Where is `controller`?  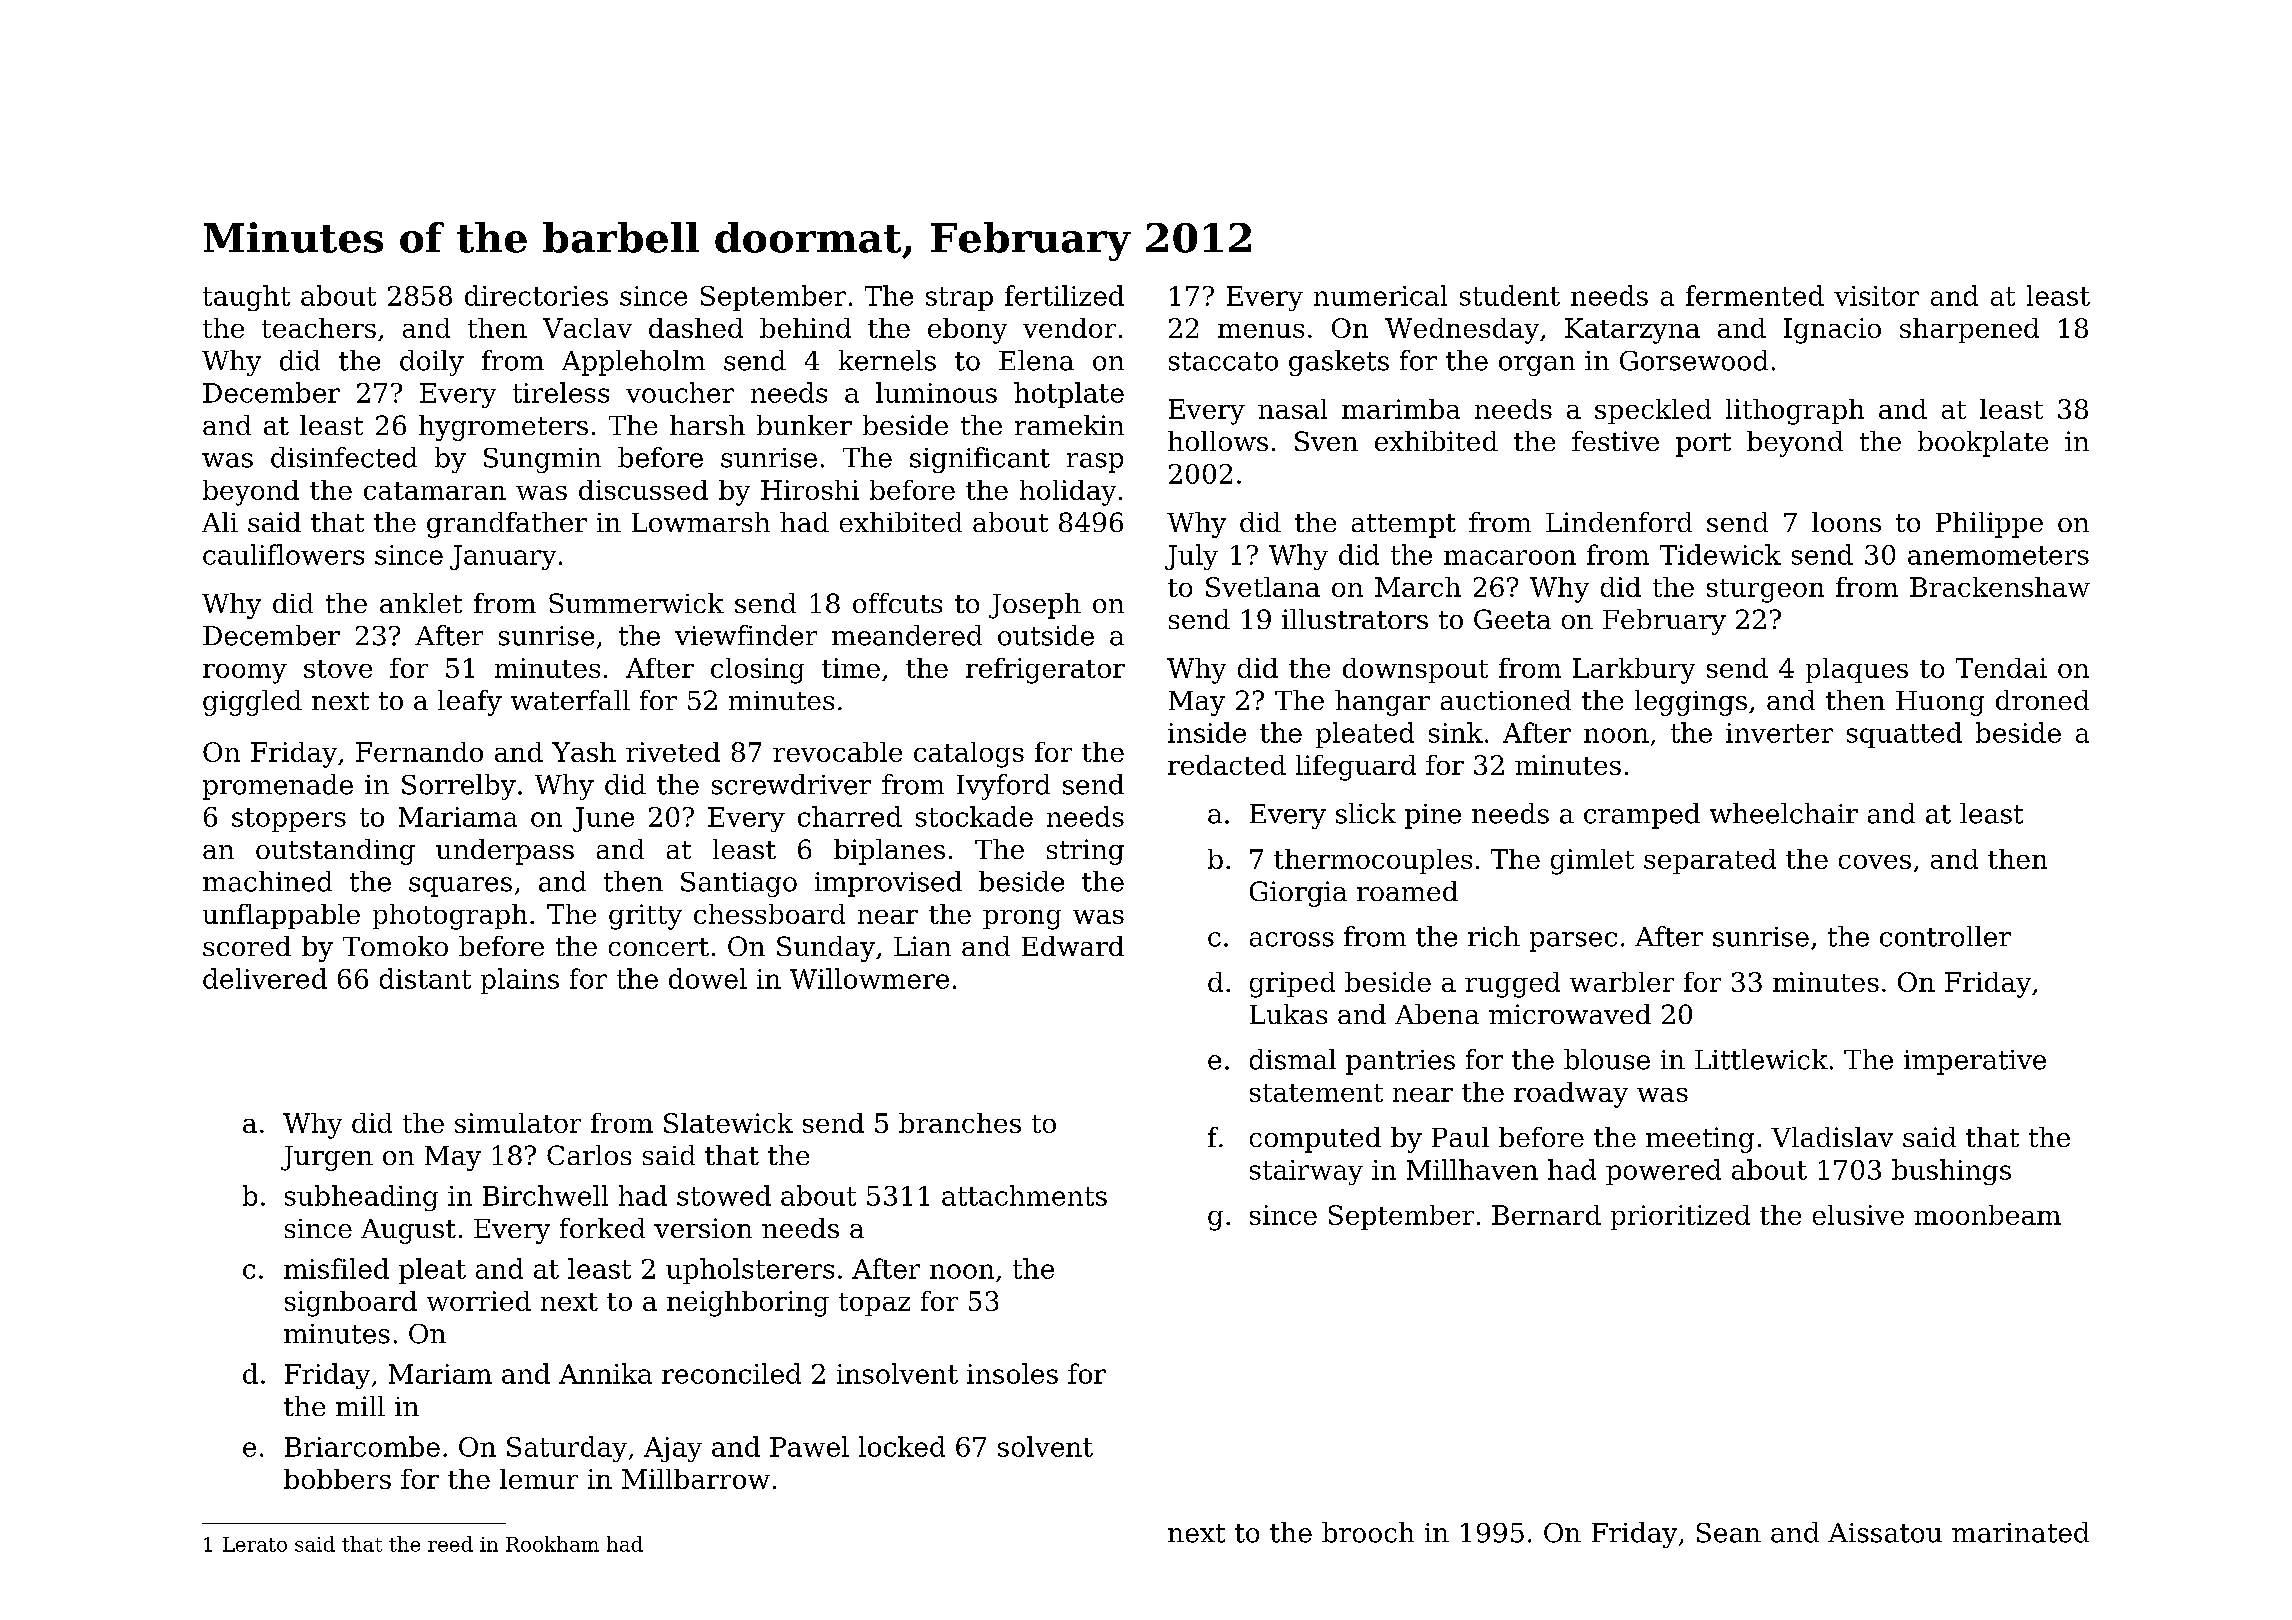
controller is located at coordinates (1945, 936).
